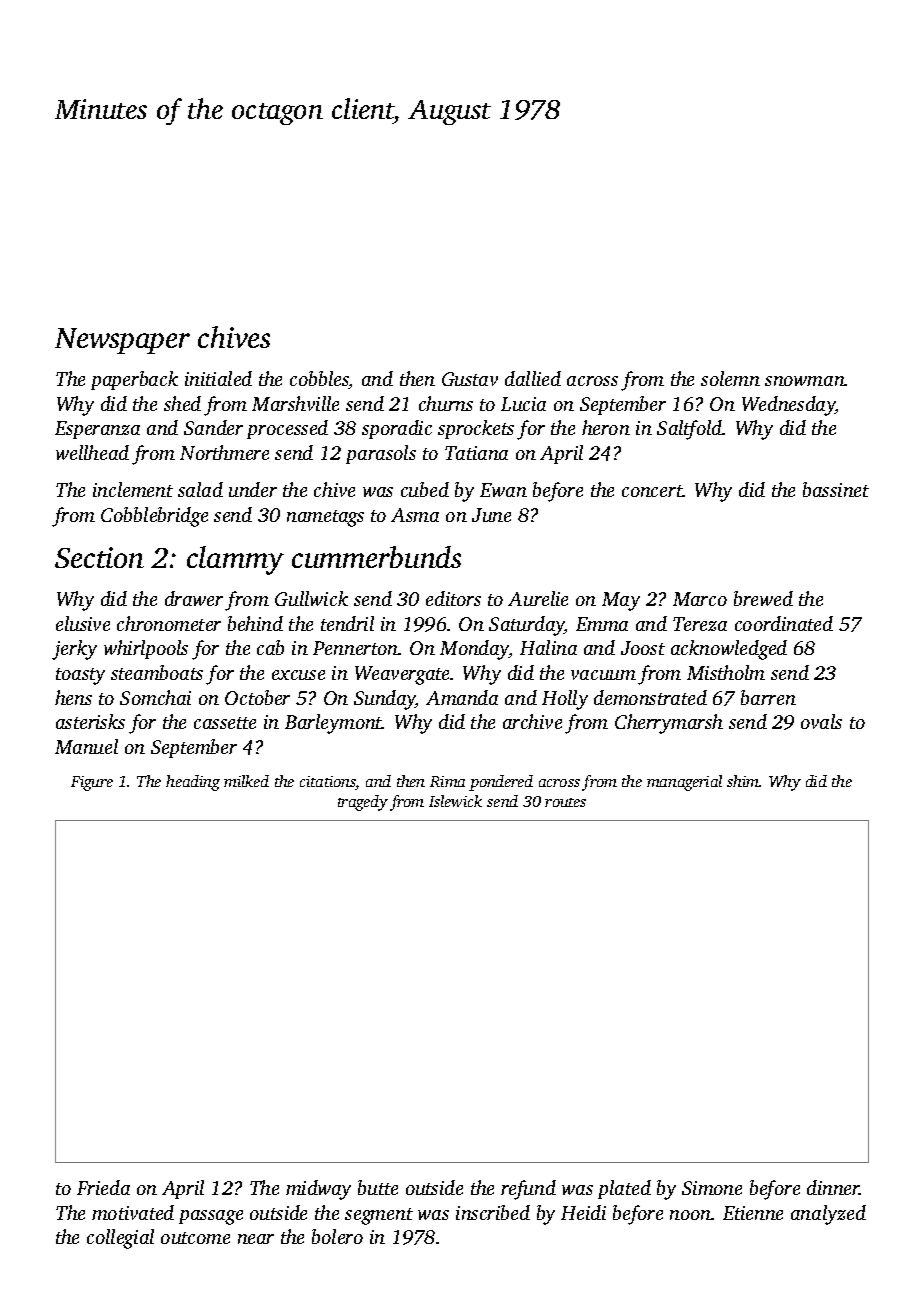 Image resolution: width=924 pixels, height=1308 pixels. Describe the element at coordinates (821, 721) in the image. I see `ovals` at that location.
